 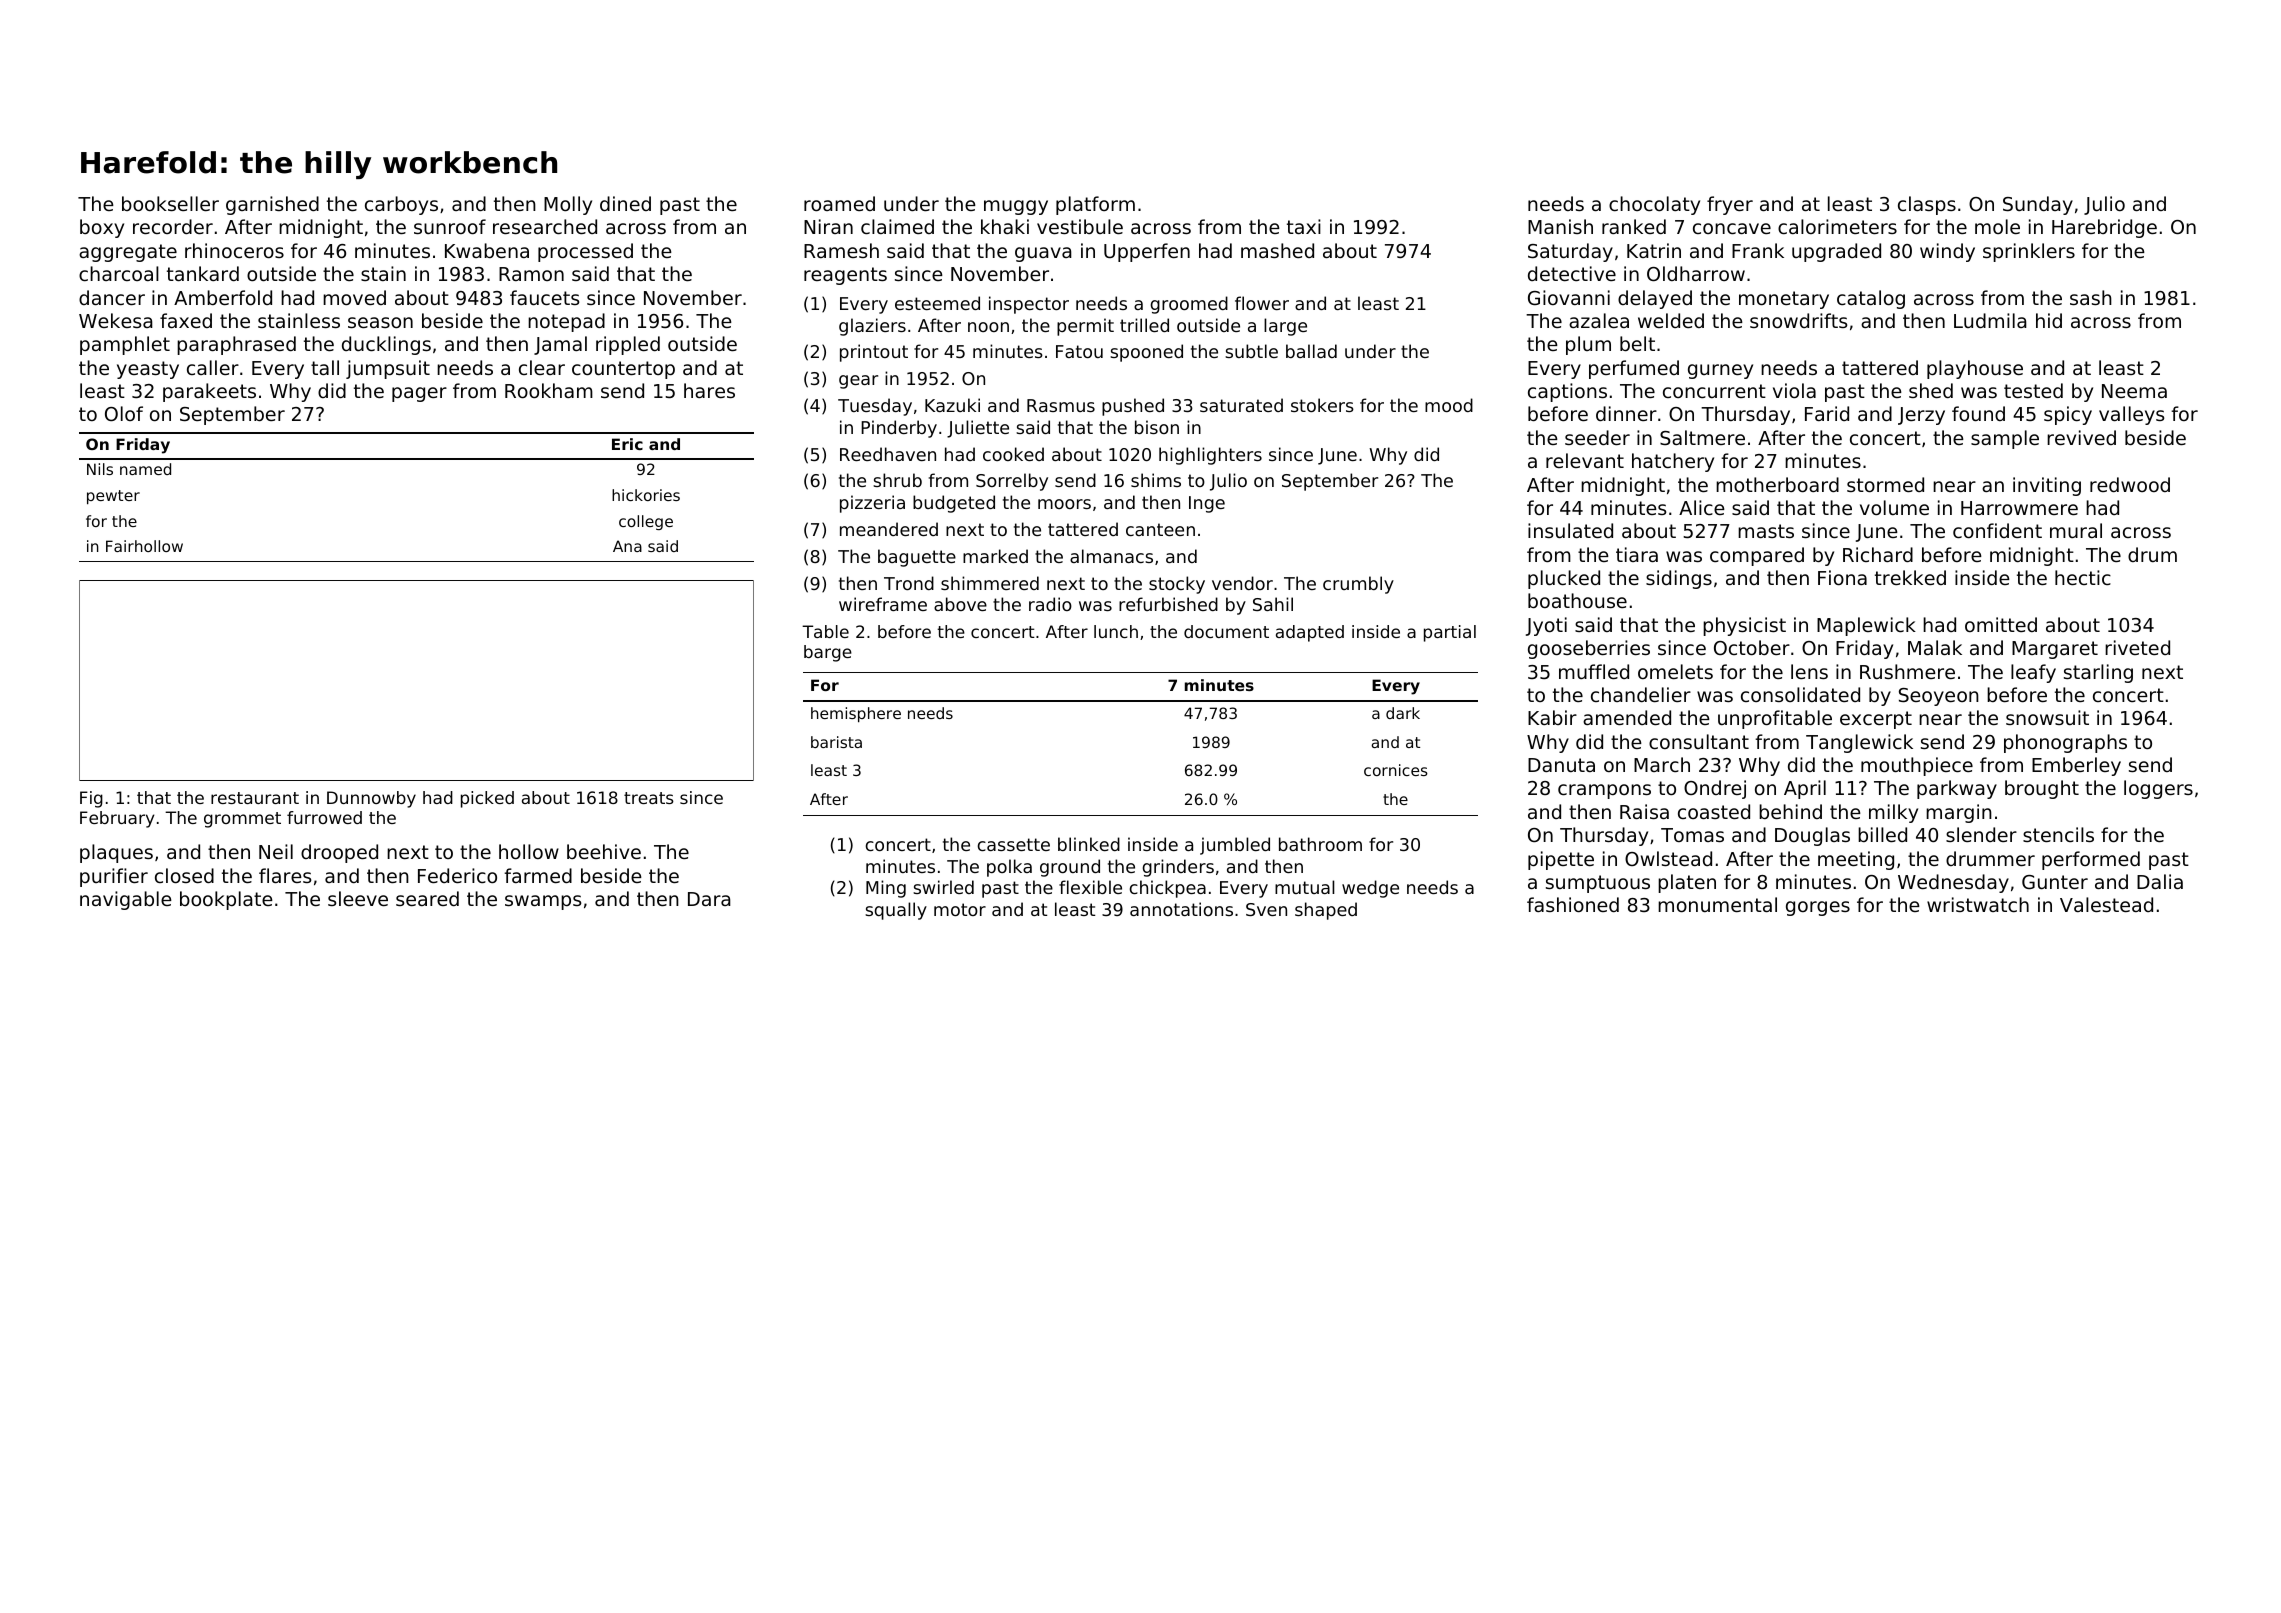 What do you see at coordinates (646, 522) in the image?
I see `college` at bounding box center [646, 522].
